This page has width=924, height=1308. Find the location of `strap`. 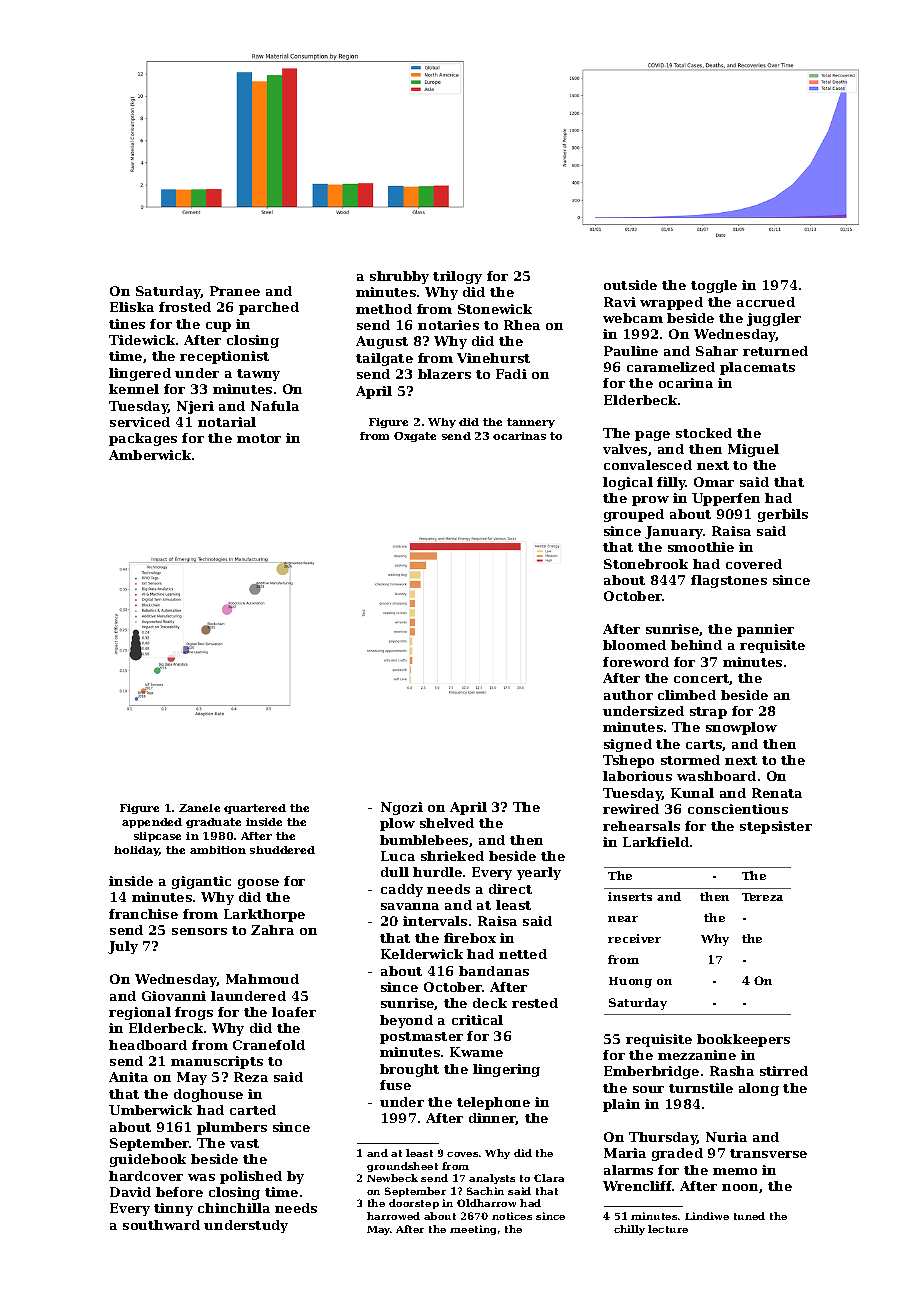

strap is located at coordinates (708, 713).
